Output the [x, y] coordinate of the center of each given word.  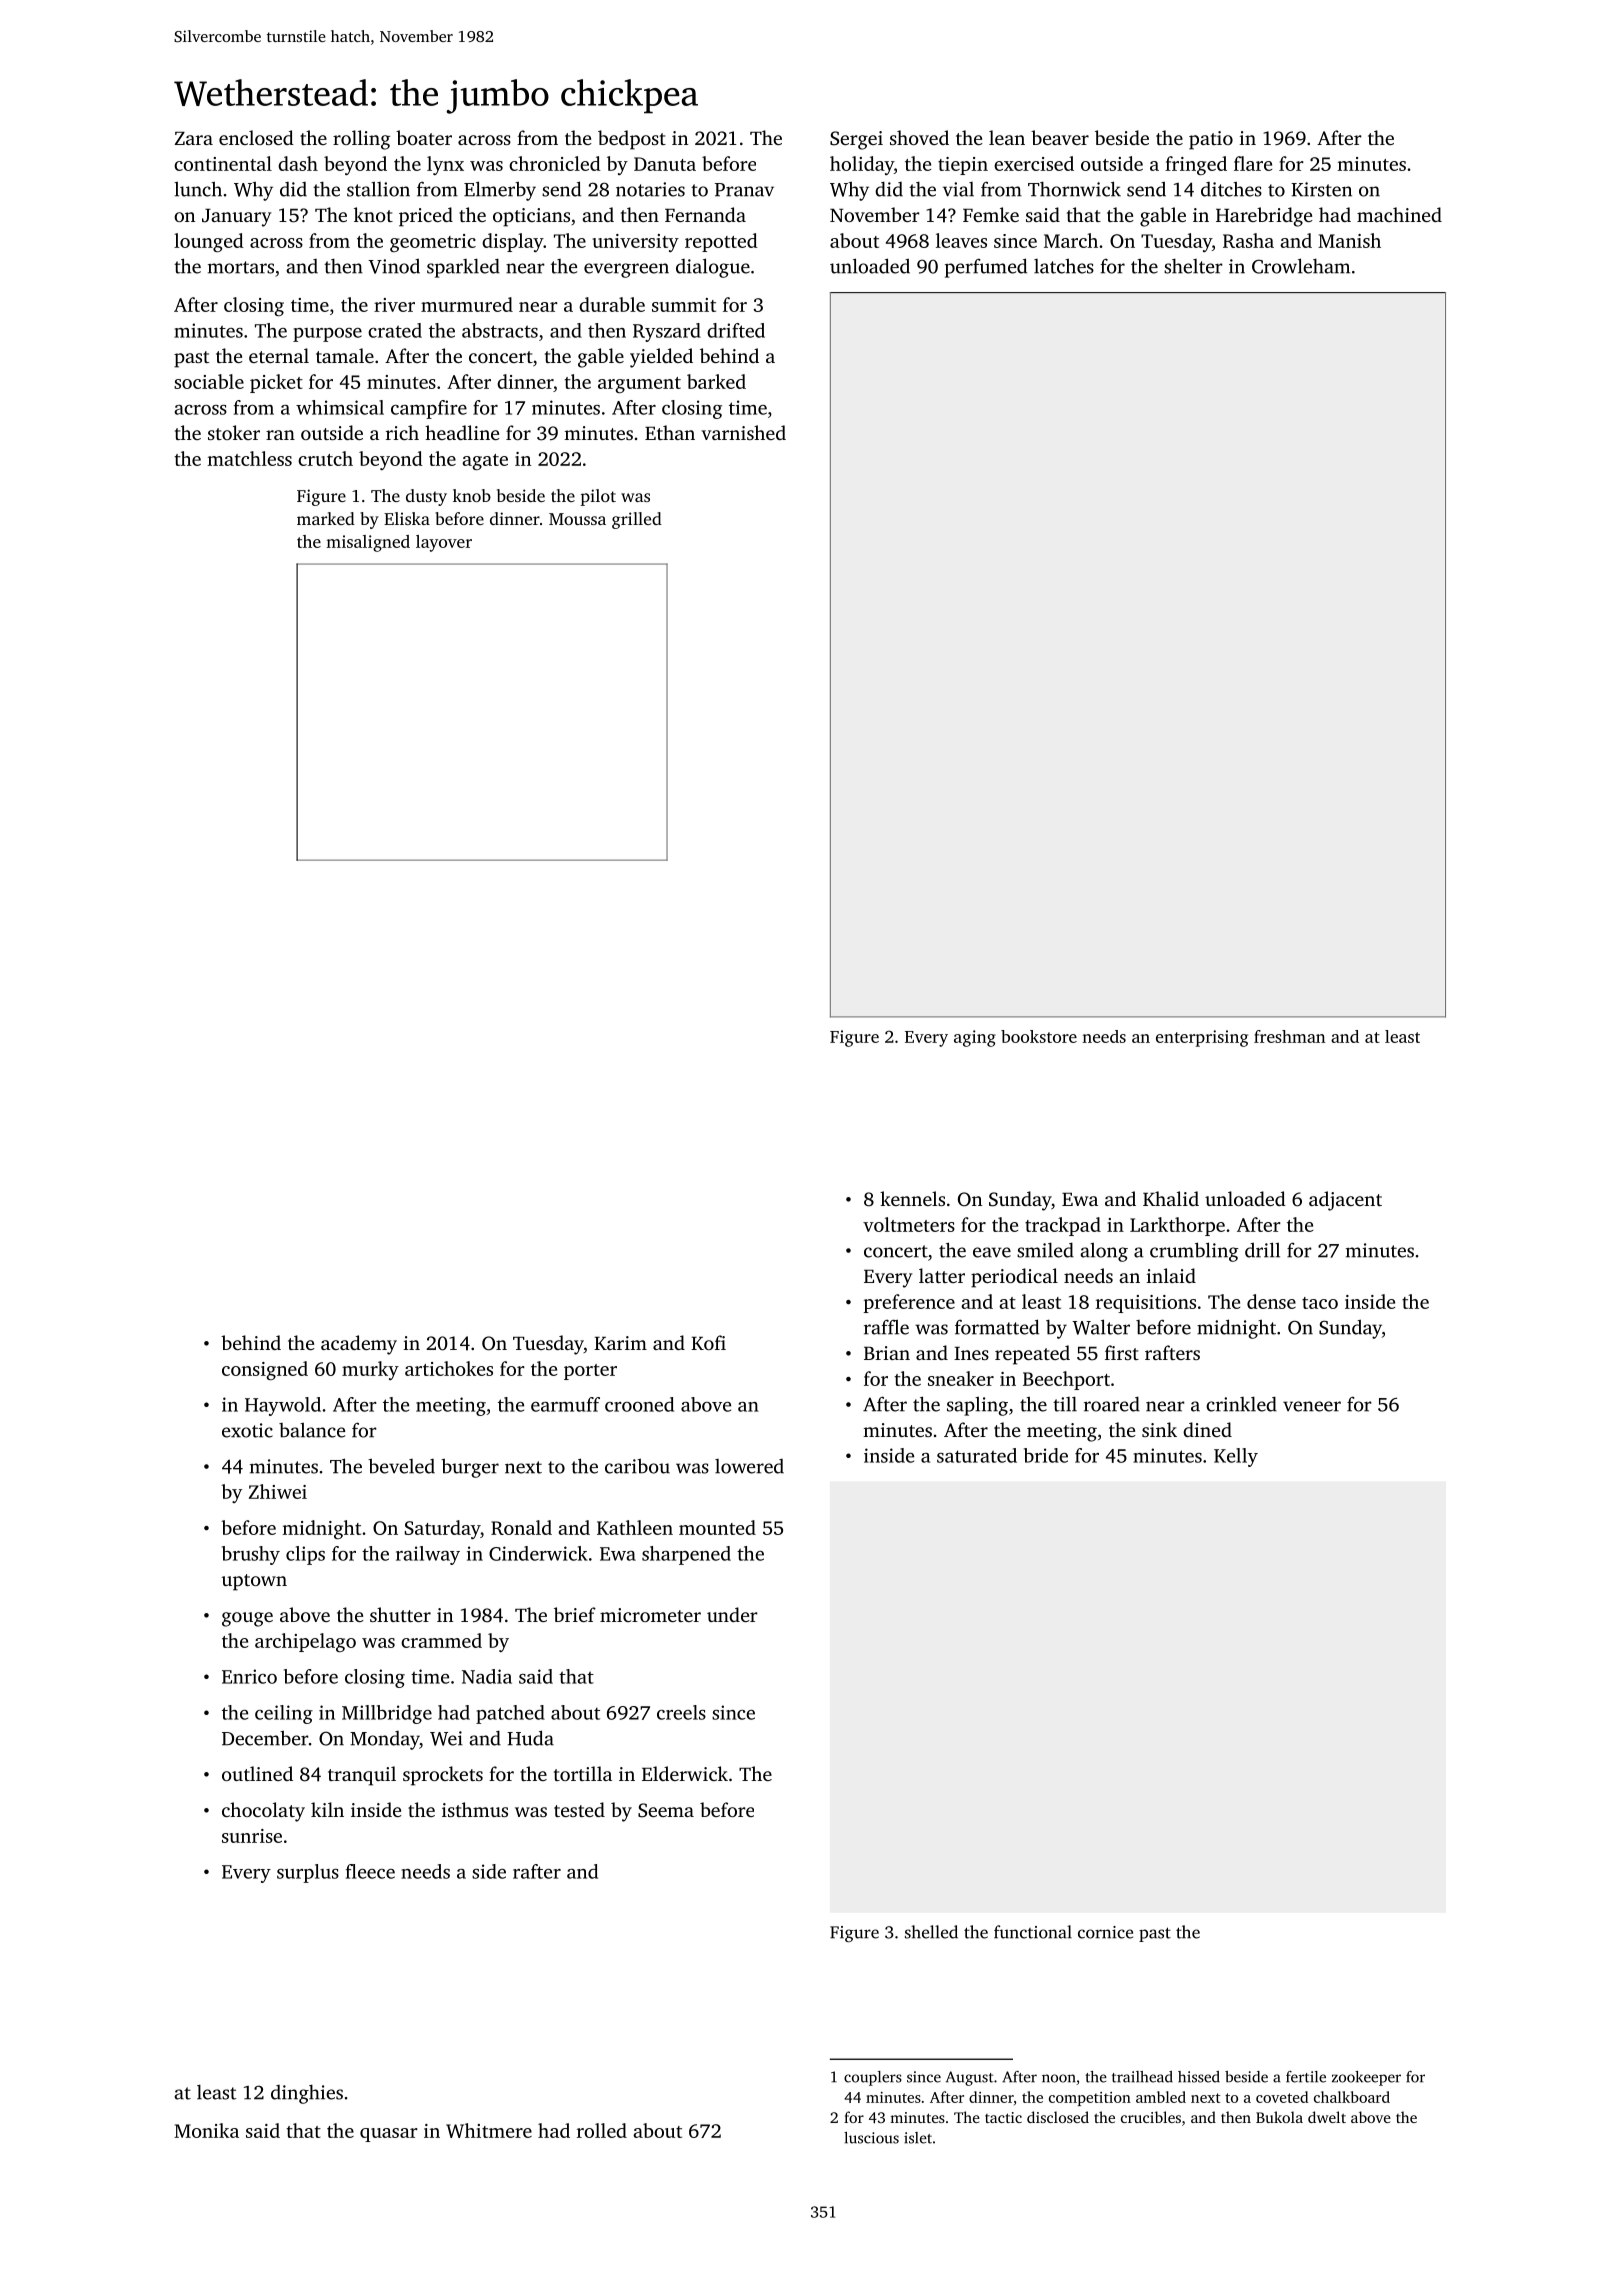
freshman [1289, 1036]
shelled [931, 1932]
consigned [265, 1370]
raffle [886, 1327]
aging [975, 1038]
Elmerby [500, 191]
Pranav [744, 190]
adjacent [1345, 1201]
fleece [370, 1871]
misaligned [368, 543]
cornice [1105, 1932]
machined [1399, 214]
